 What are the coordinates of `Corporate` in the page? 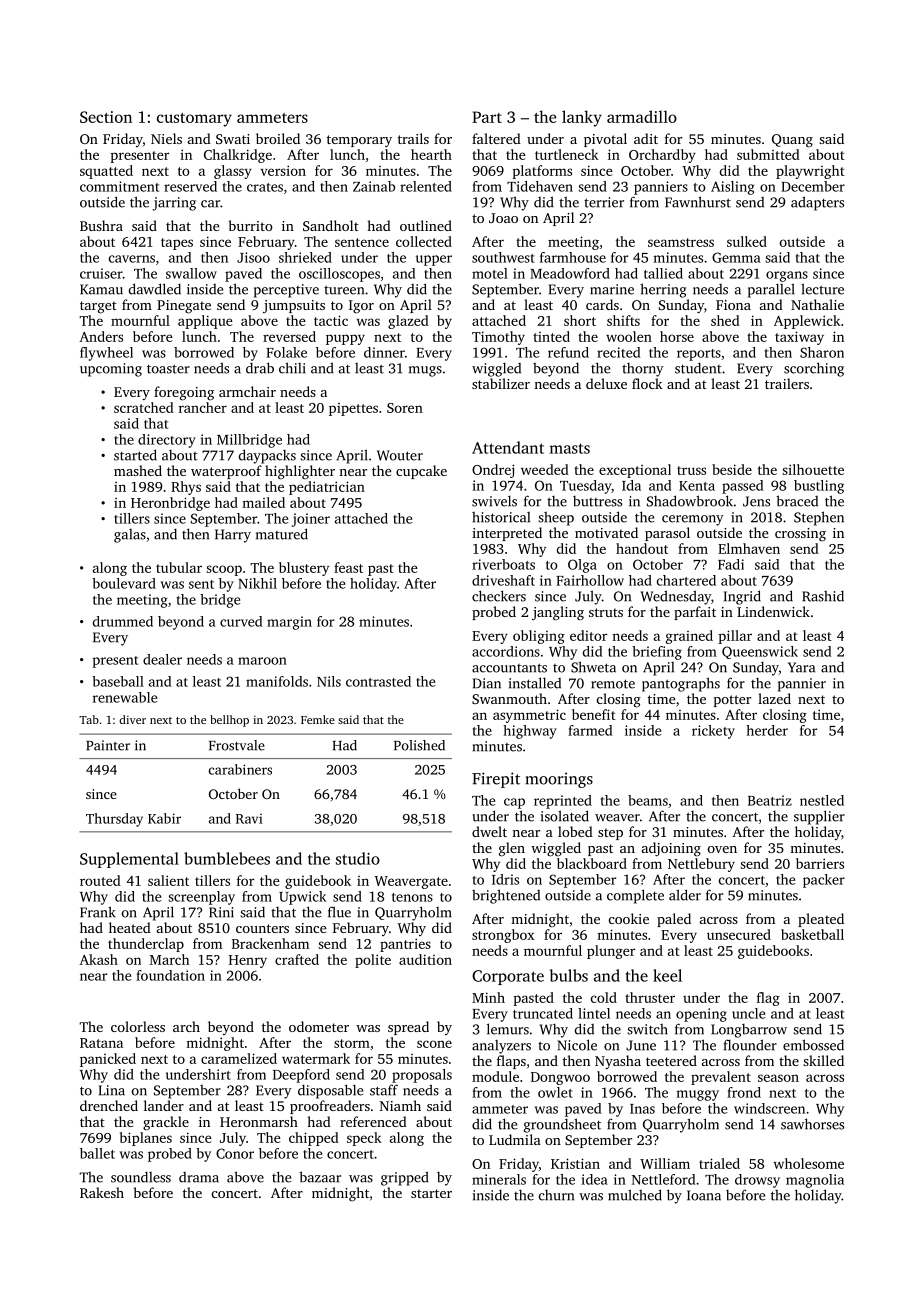 It's located at (508, 977).
